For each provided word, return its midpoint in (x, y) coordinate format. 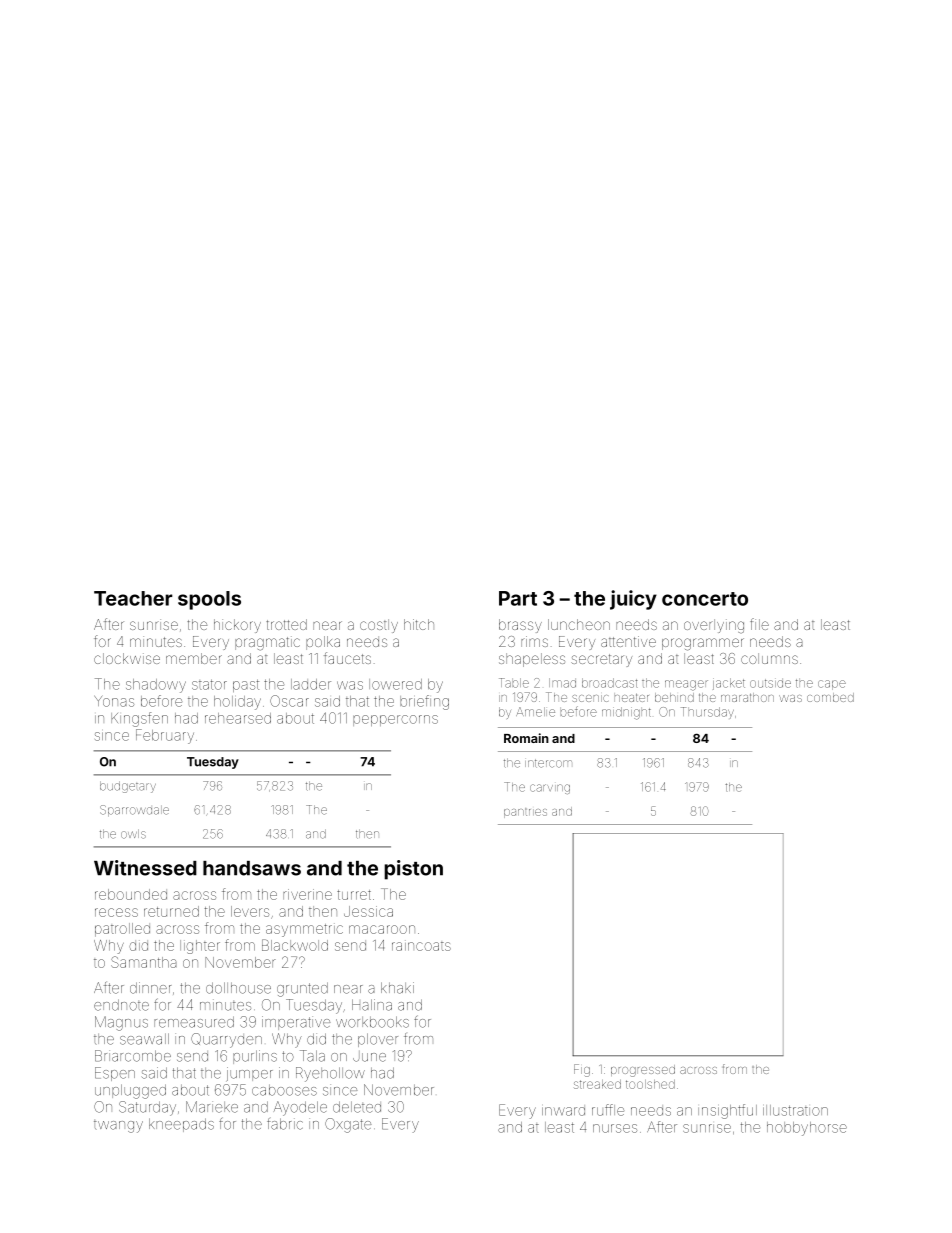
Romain (526, 738)
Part (518, 598)
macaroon (382, 929)
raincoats (421, 946)
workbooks (372, 1022)
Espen (115, 1074)
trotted (286, 624)
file (759, 624)
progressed (643, 1071)
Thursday (707, 713)
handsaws (252, 868)
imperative (296, 1023)
